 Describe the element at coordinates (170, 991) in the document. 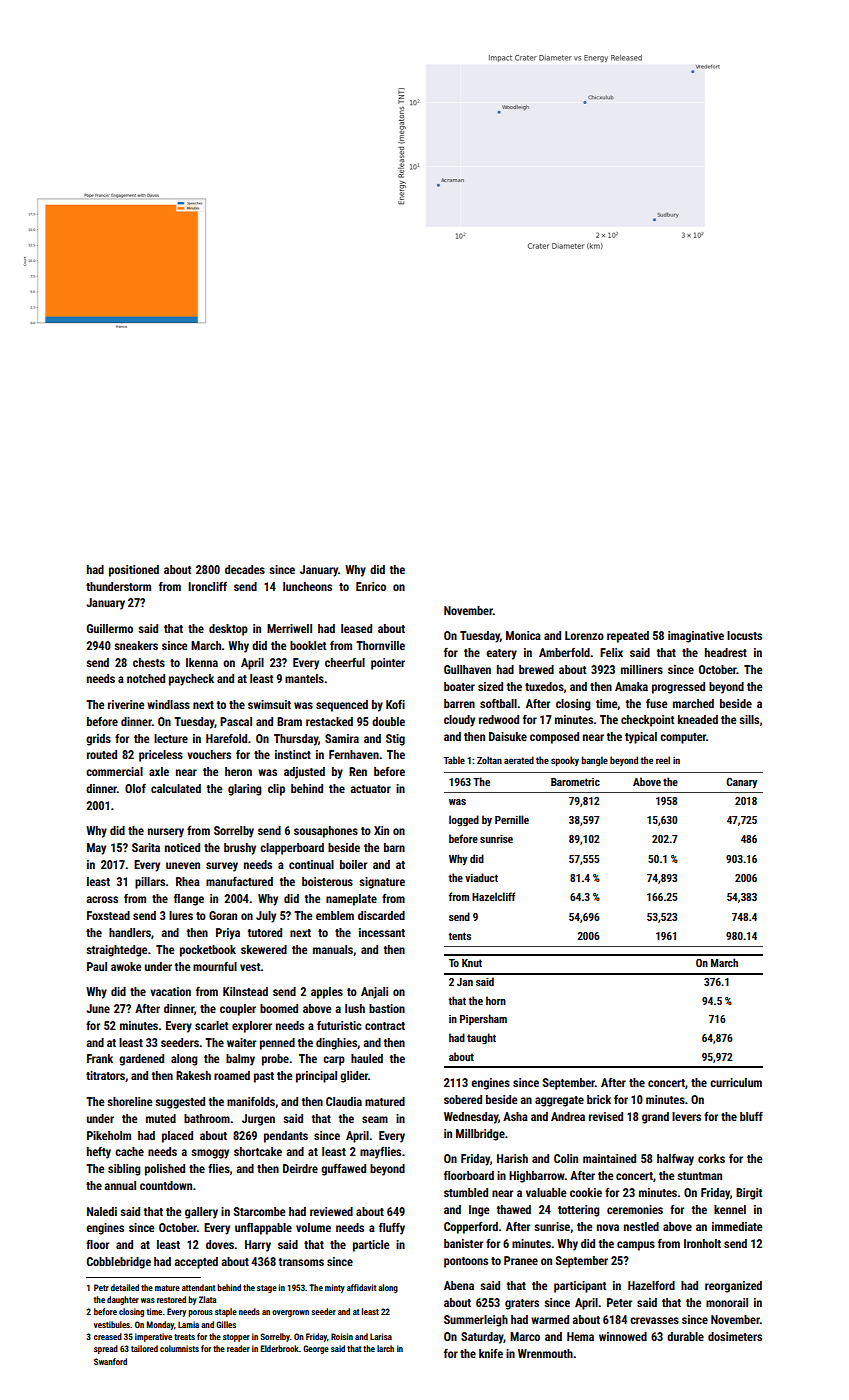

I see `vacation` at that location.
